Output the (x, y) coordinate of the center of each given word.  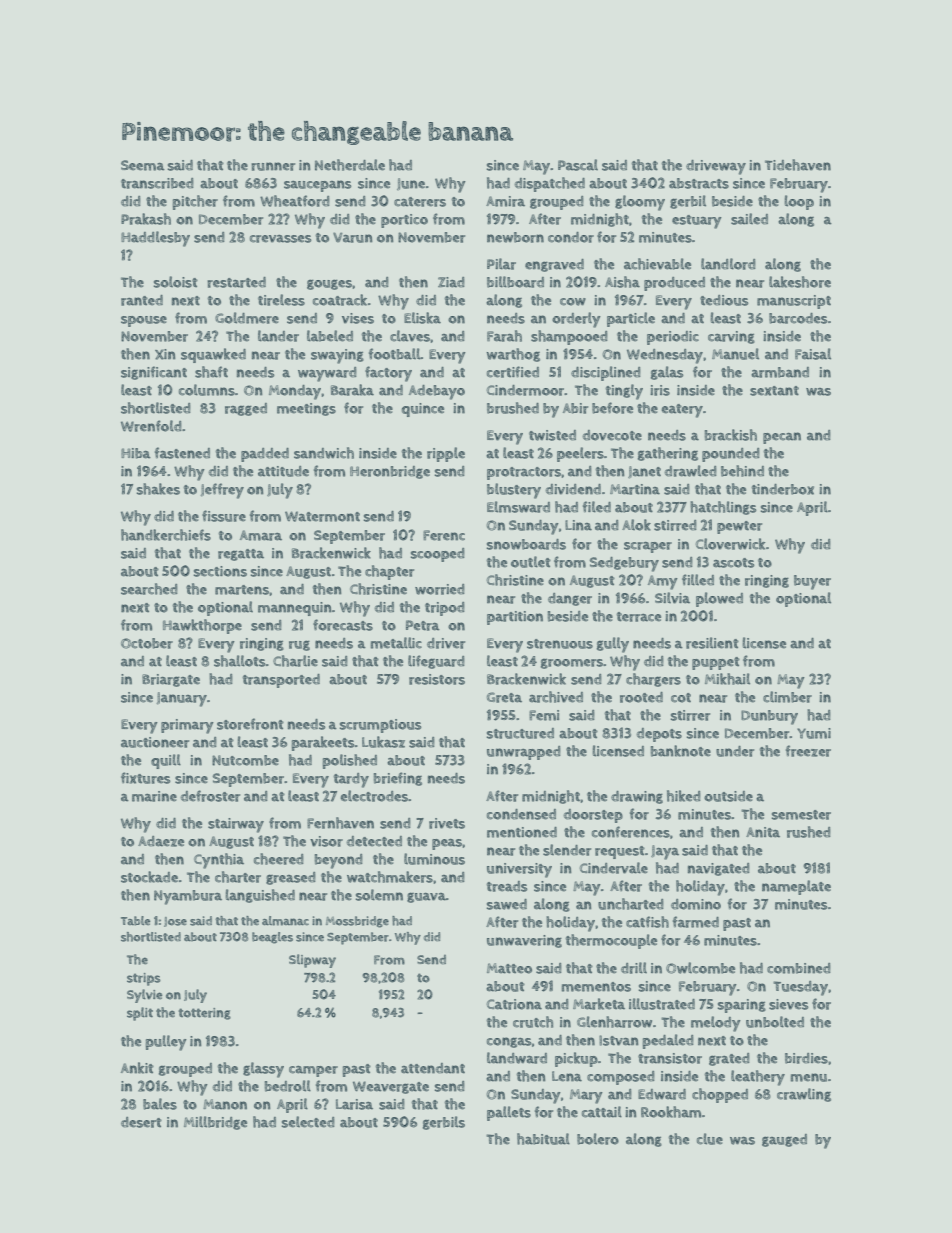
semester (801, 815)
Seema (143, 165)
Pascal (578, 165)
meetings (306, 409)
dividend (573, 489)
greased (291, 878)
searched (149, 589)
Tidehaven (798, 165)
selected (308, 1122)
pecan (782, 438)
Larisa (354, 1104)
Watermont (322, 516)
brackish (731, 435)
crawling (804, 1095)
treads (507, 886)
